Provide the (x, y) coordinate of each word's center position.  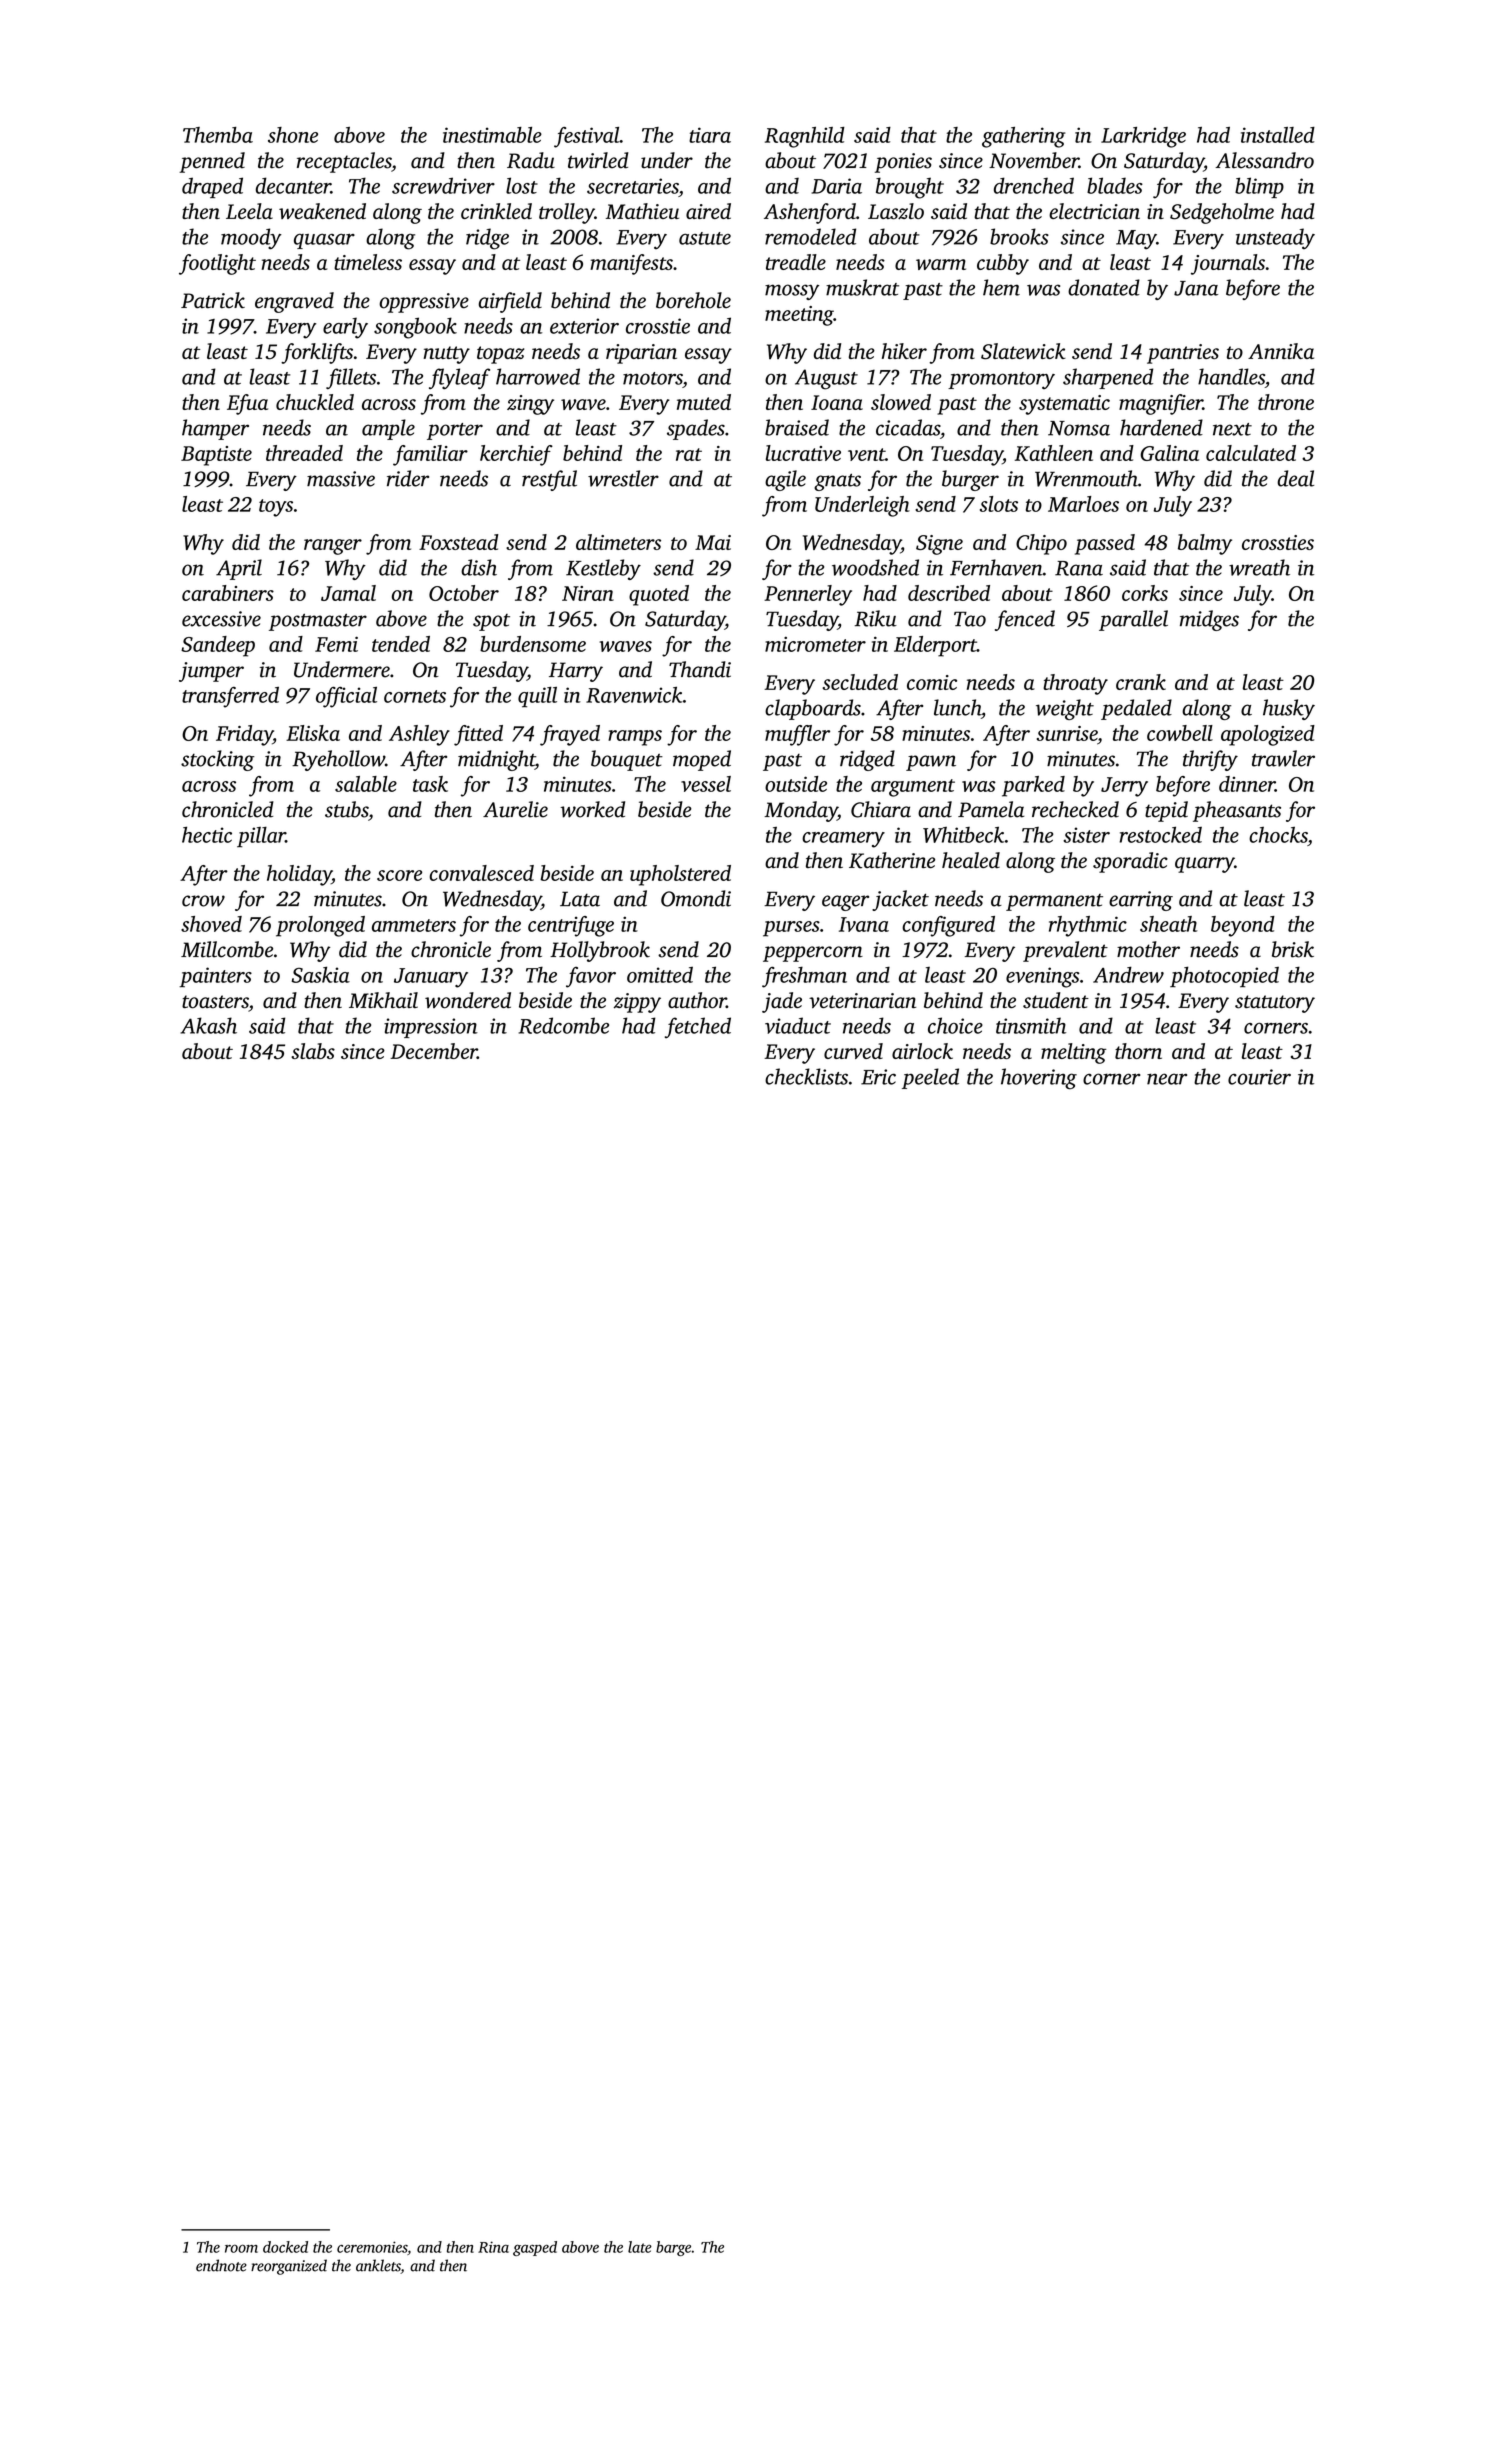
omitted (660, 975)
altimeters (618, 542)
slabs (313, 1051)
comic (932, 682)
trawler (1283, 758)
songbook (415, 328)
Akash (208, 1025)
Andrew (1128, 974)
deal (1295, 478)
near (1167, 1079)
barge (673, 2248)
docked (285, 2247)
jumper (211, 672)
